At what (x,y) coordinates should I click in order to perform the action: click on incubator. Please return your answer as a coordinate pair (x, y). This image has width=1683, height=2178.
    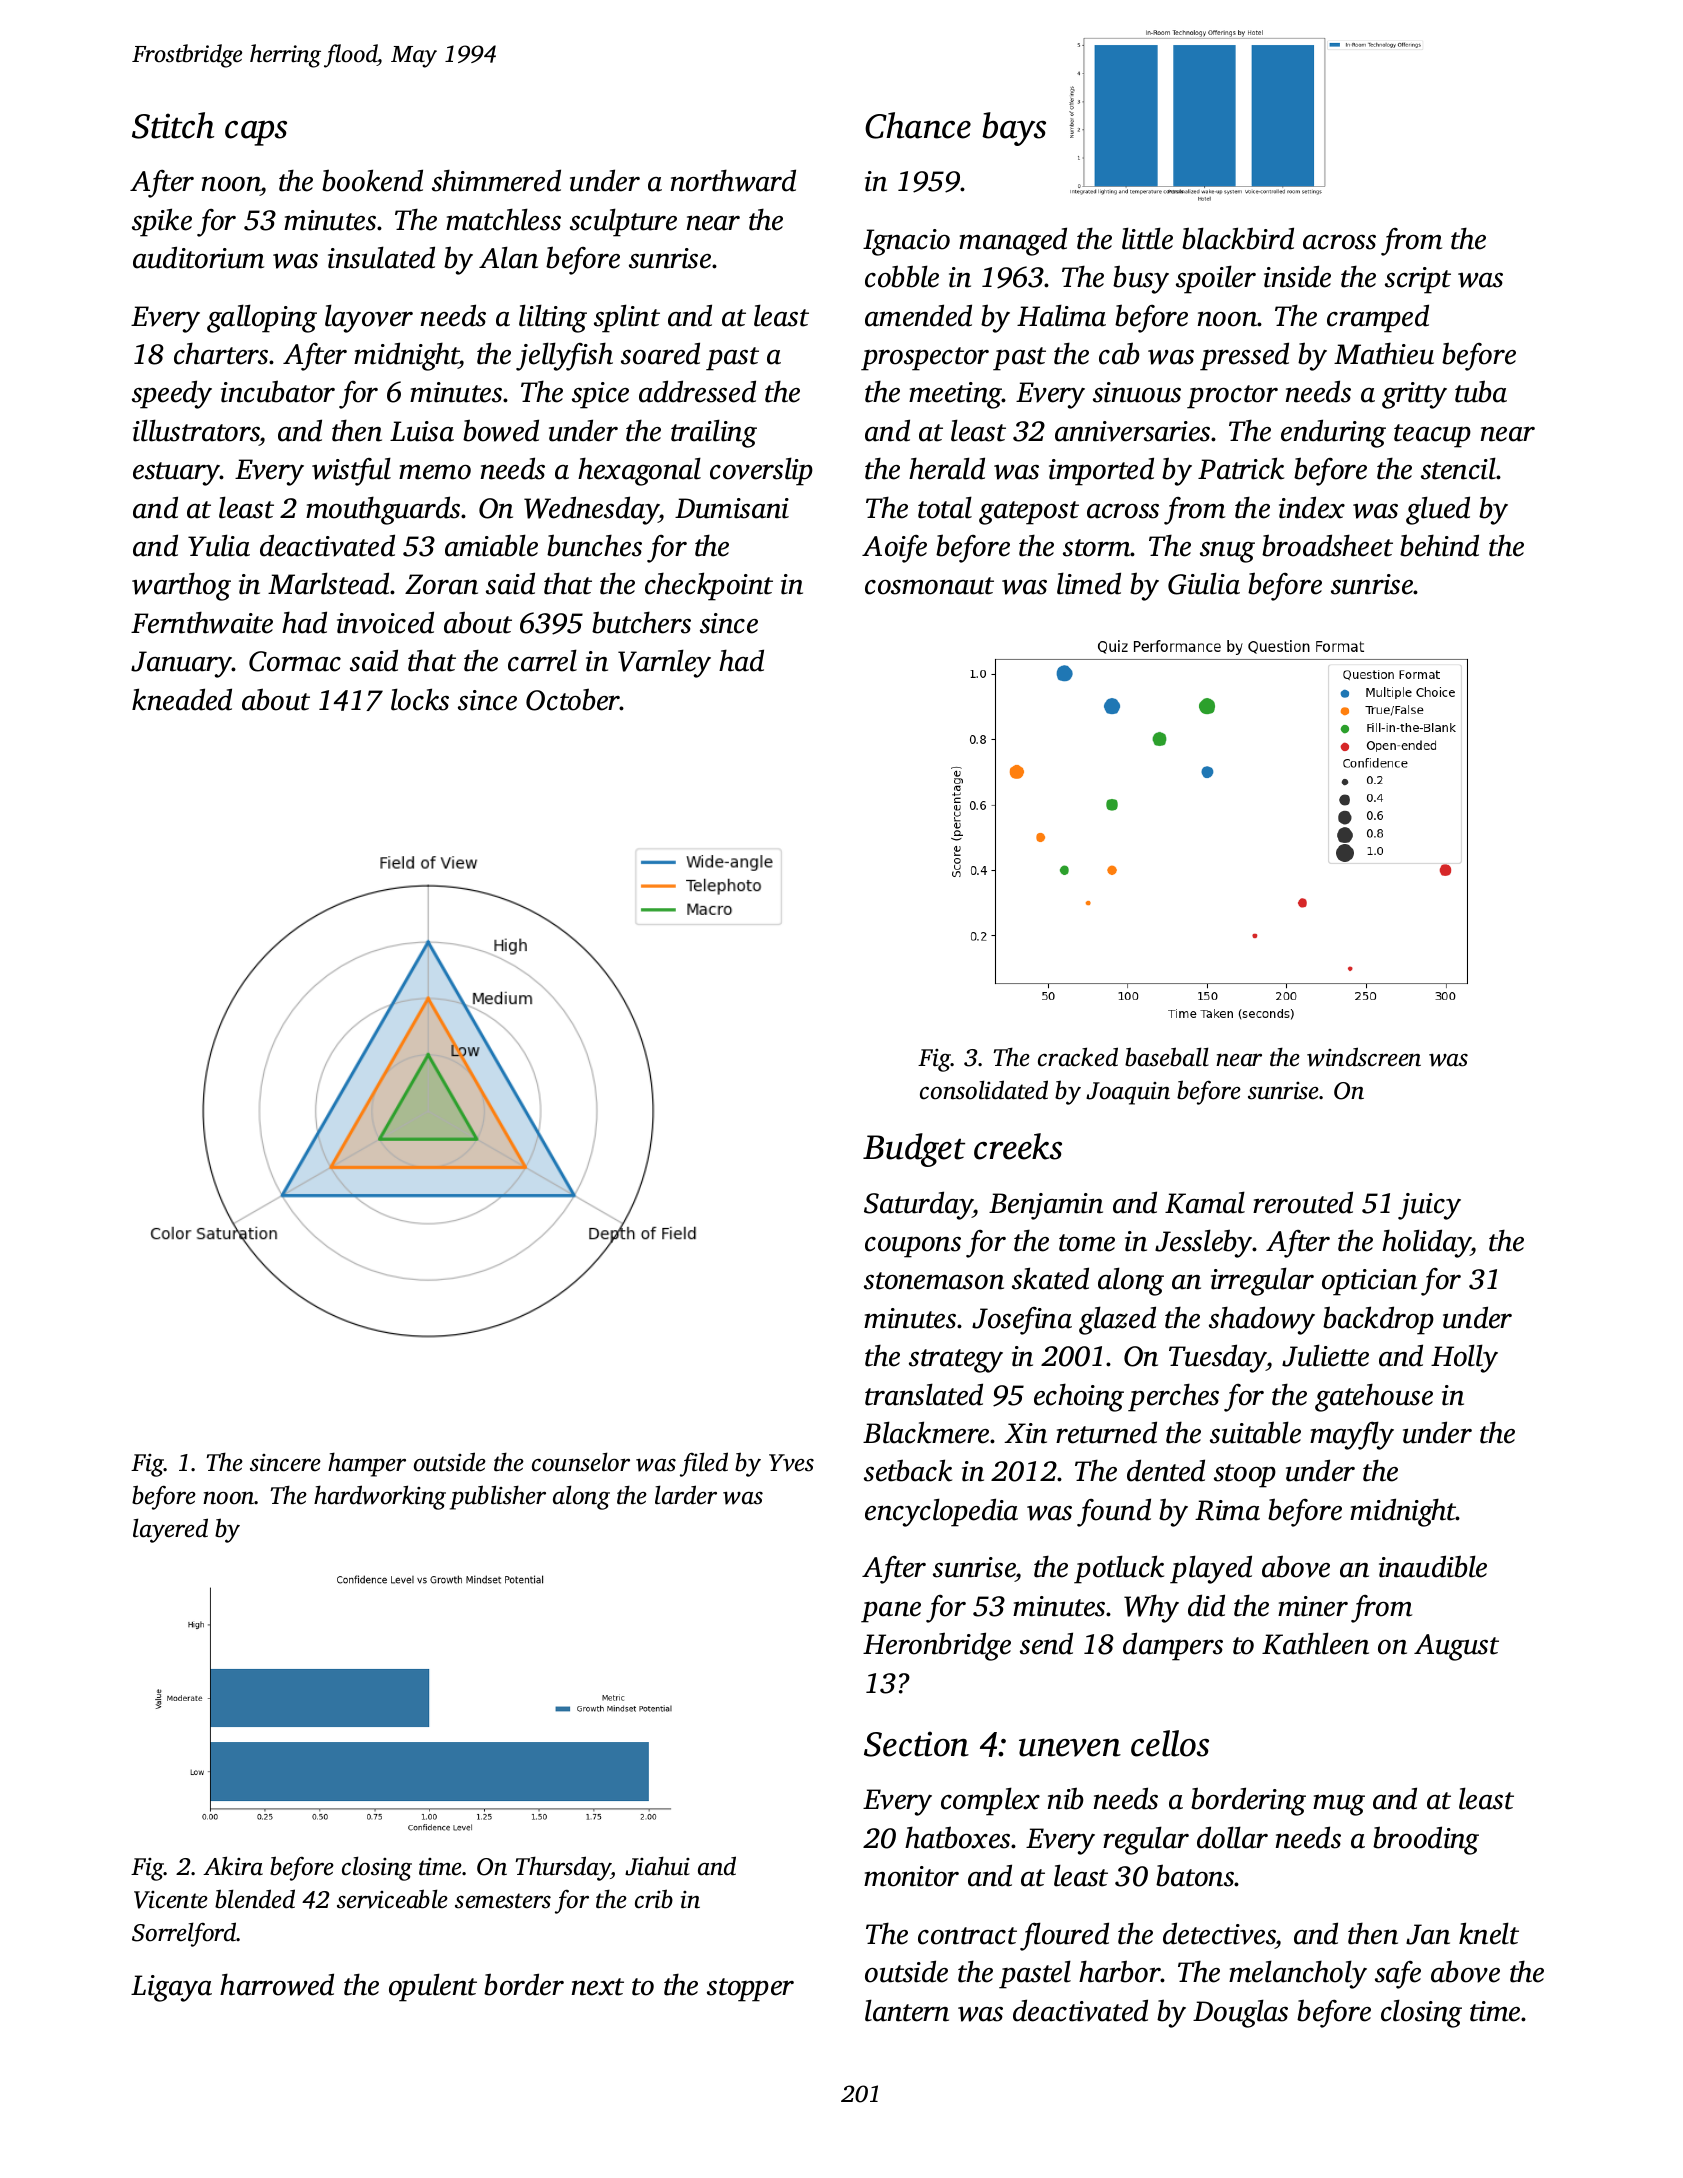
    Looking at the image, I should click on (278, 391).
